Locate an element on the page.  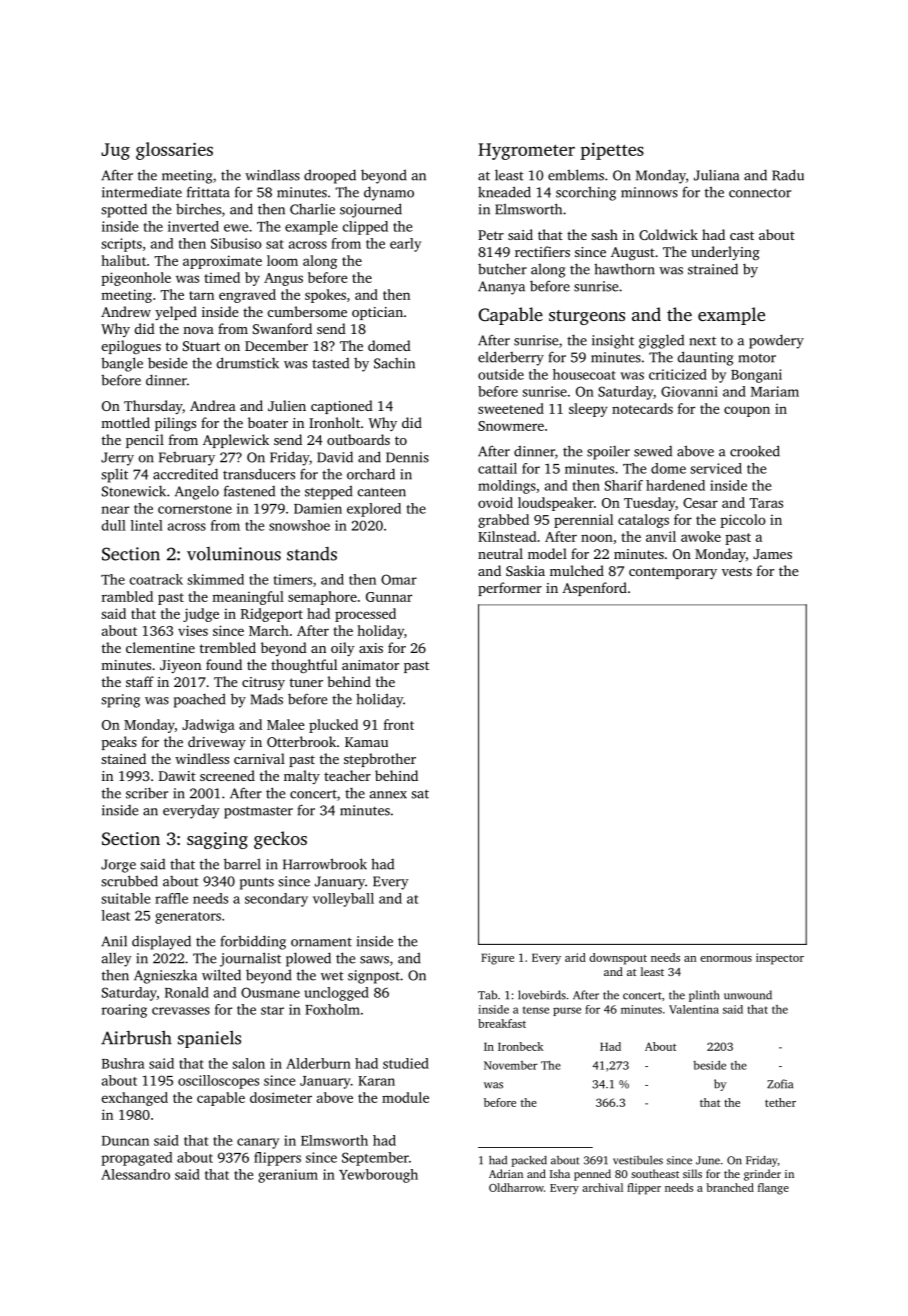
Jug is located at coordinates (115, 151).
